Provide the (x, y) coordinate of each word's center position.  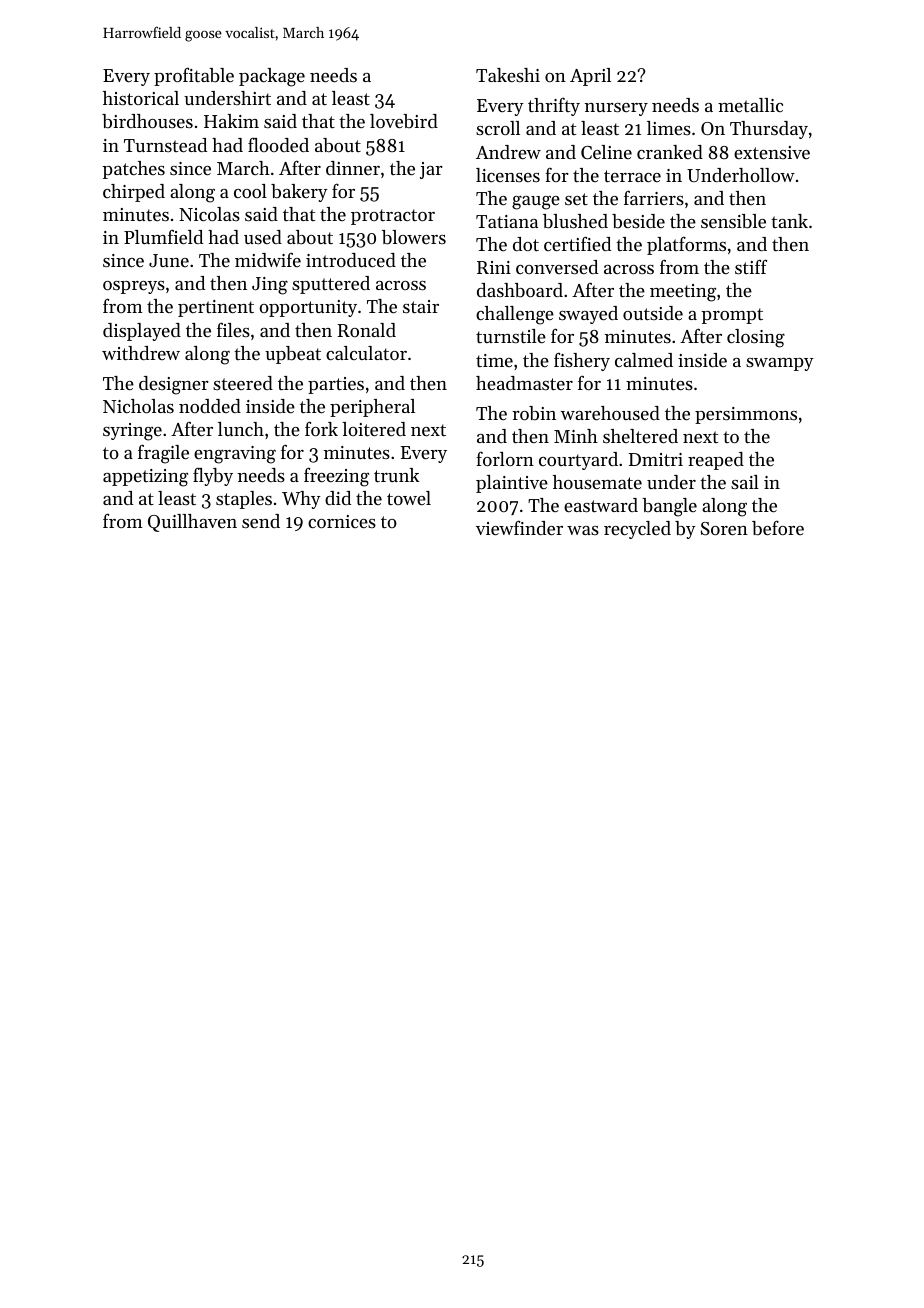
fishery (582, 361)
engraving (235, 455)
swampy (780, 364)
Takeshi (508, 75)
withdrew (141, 353)
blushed (575, 221)
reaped (716, 461)
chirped (134, 193)
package (272, 77)
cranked (670, 152)
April (590, 77)
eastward (601, 505)
